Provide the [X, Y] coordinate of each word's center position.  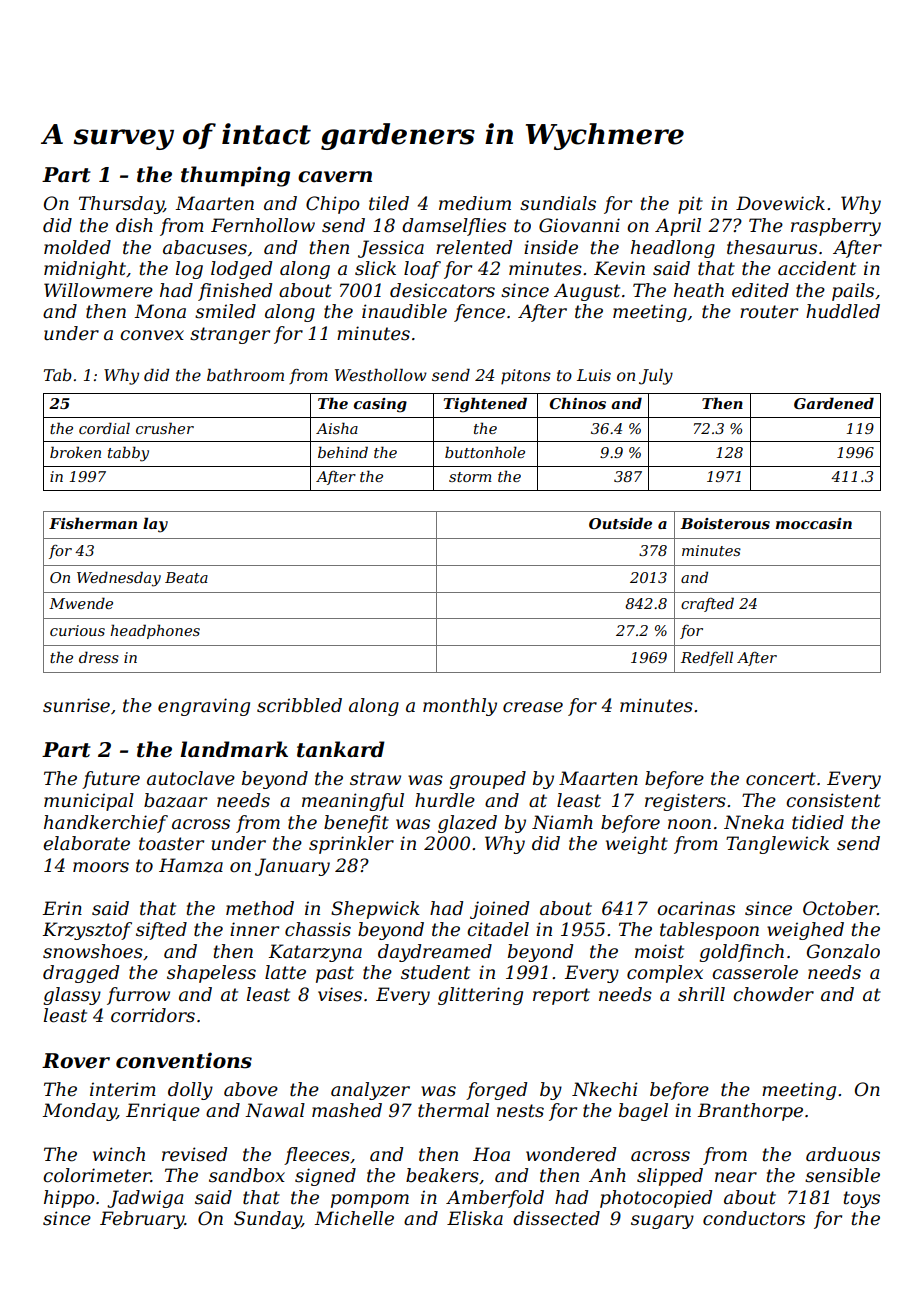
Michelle [354, 1218]
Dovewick [780, 203]
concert [781, 779]
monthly [460, 707]
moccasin [814, 523]
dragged [81, 974]
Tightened [485, 405]
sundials [558, 203]
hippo [69, 1199]
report [561, 996]
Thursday [121, 205]
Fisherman [93, 523]
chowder [773, 994]
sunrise [76, 705]
